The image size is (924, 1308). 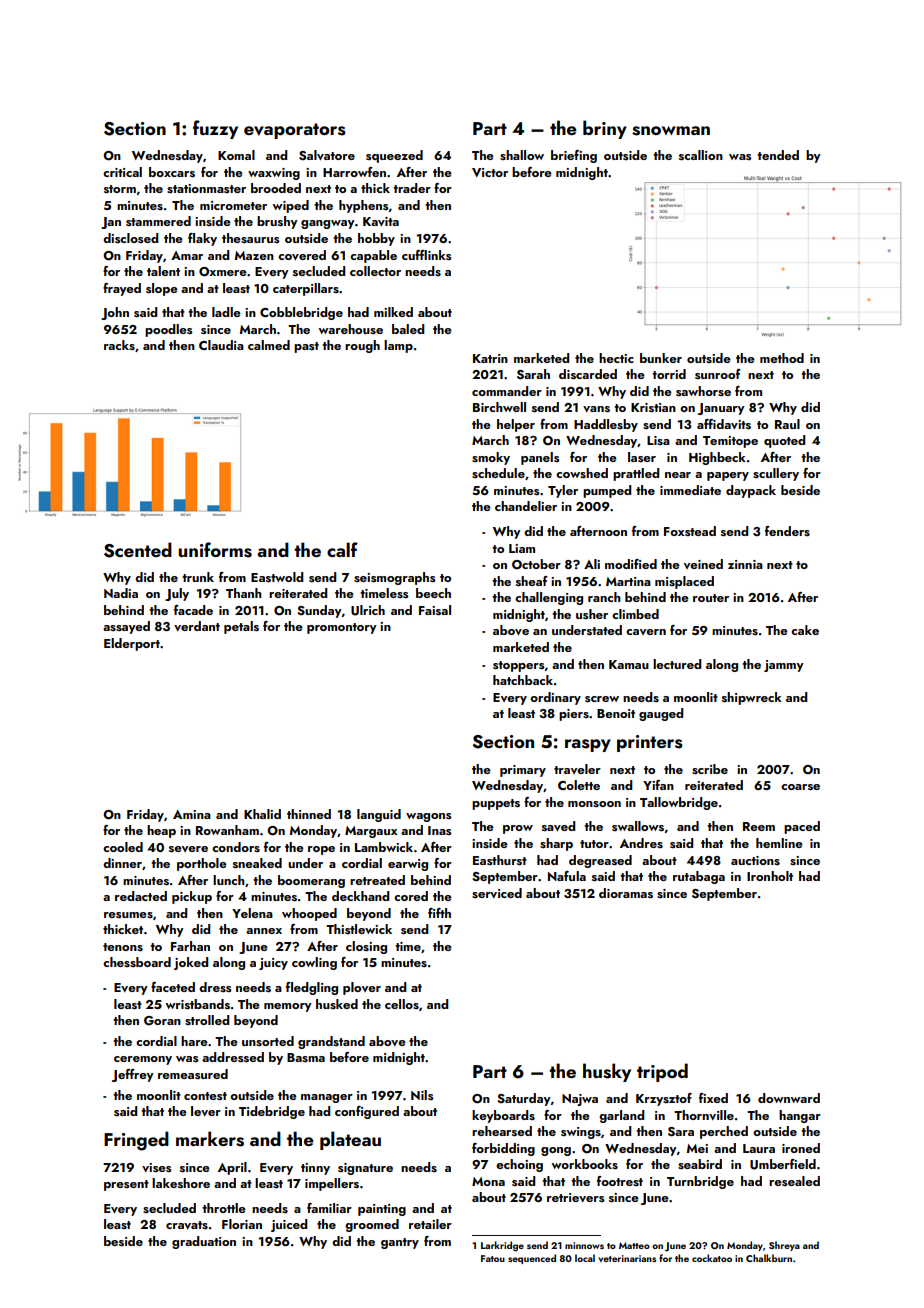 What do you see at coordinates (215, 129) in the screenshot?
I see `fuzzy` at bounding box center [215, 129].
